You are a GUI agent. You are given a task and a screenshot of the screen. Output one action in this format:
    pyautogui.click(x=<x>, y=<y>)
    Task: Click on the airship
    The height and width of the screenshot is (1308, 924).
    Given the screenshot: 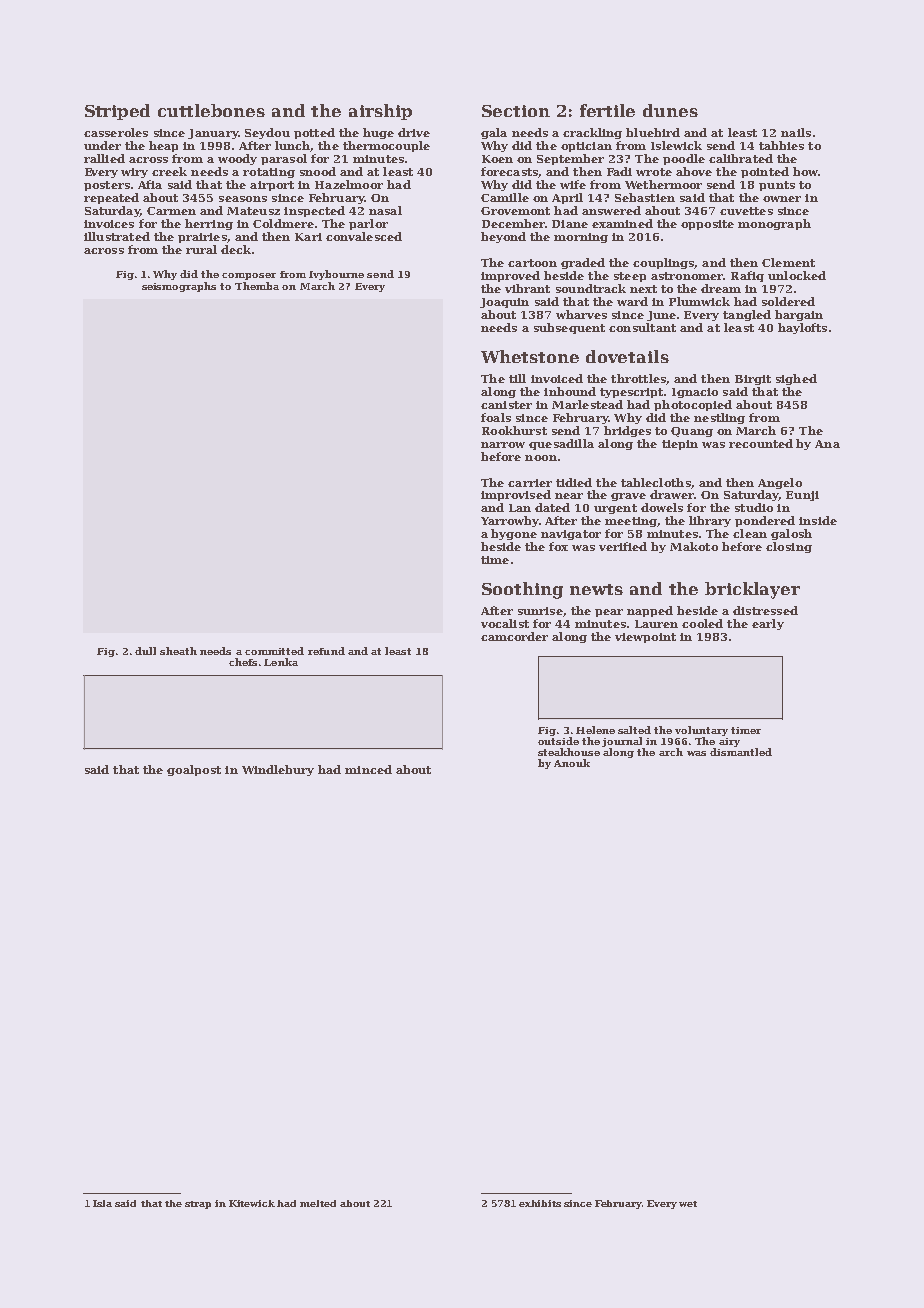 What is the action you would take?
    pyautogui.click(x=380, y=112)
